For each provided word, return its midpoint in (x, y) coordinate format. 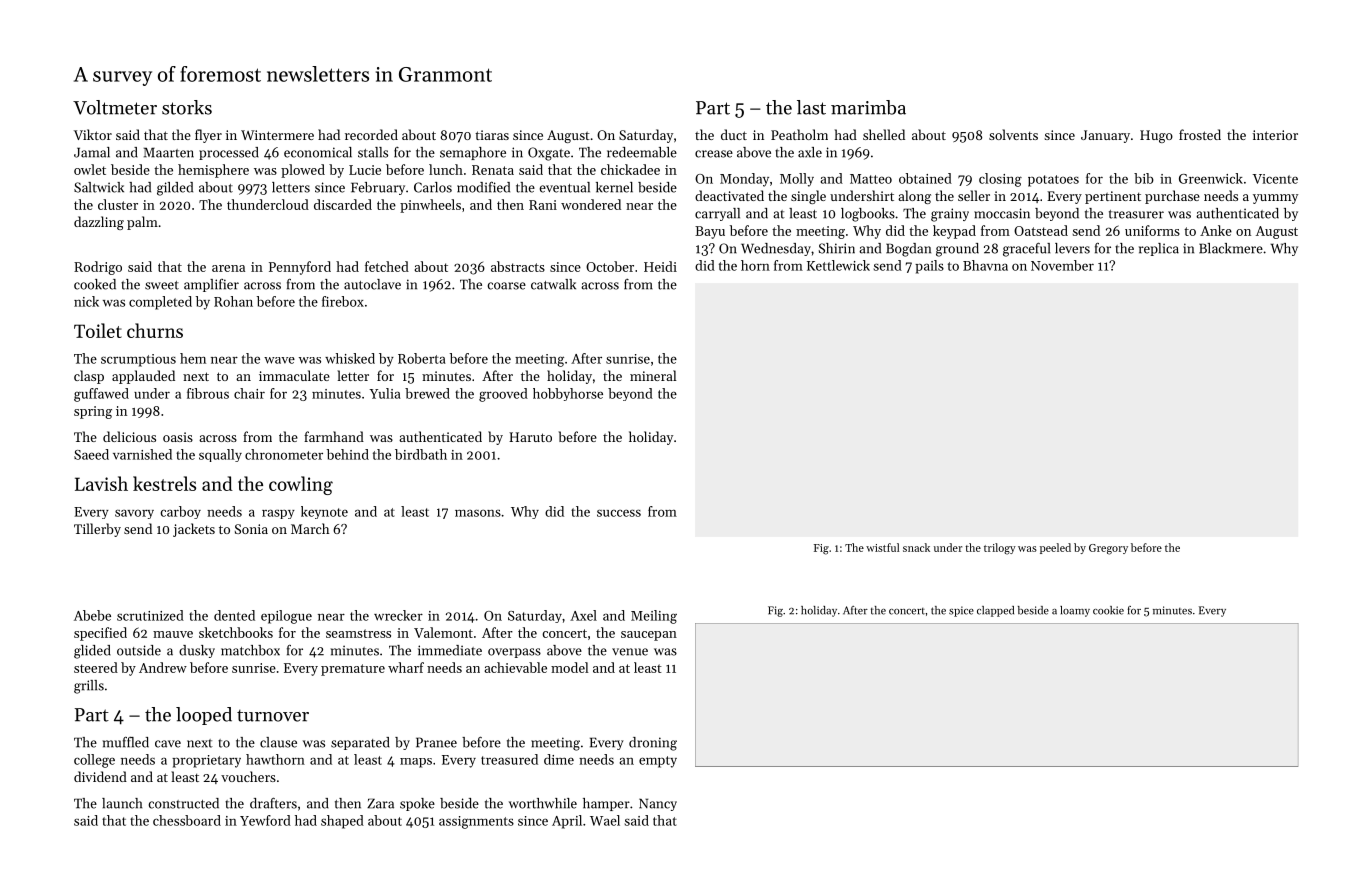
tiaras (492, 135)
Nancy (658, 804)
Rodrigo (98, 268)
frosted (1200, 134)
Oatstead (1041, 230)
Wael (605, 820)
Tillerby (97, 530)
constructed (184, 803)
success (619, 513)
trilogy (1000, 549)
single (808, 197)
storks (187, 107)
